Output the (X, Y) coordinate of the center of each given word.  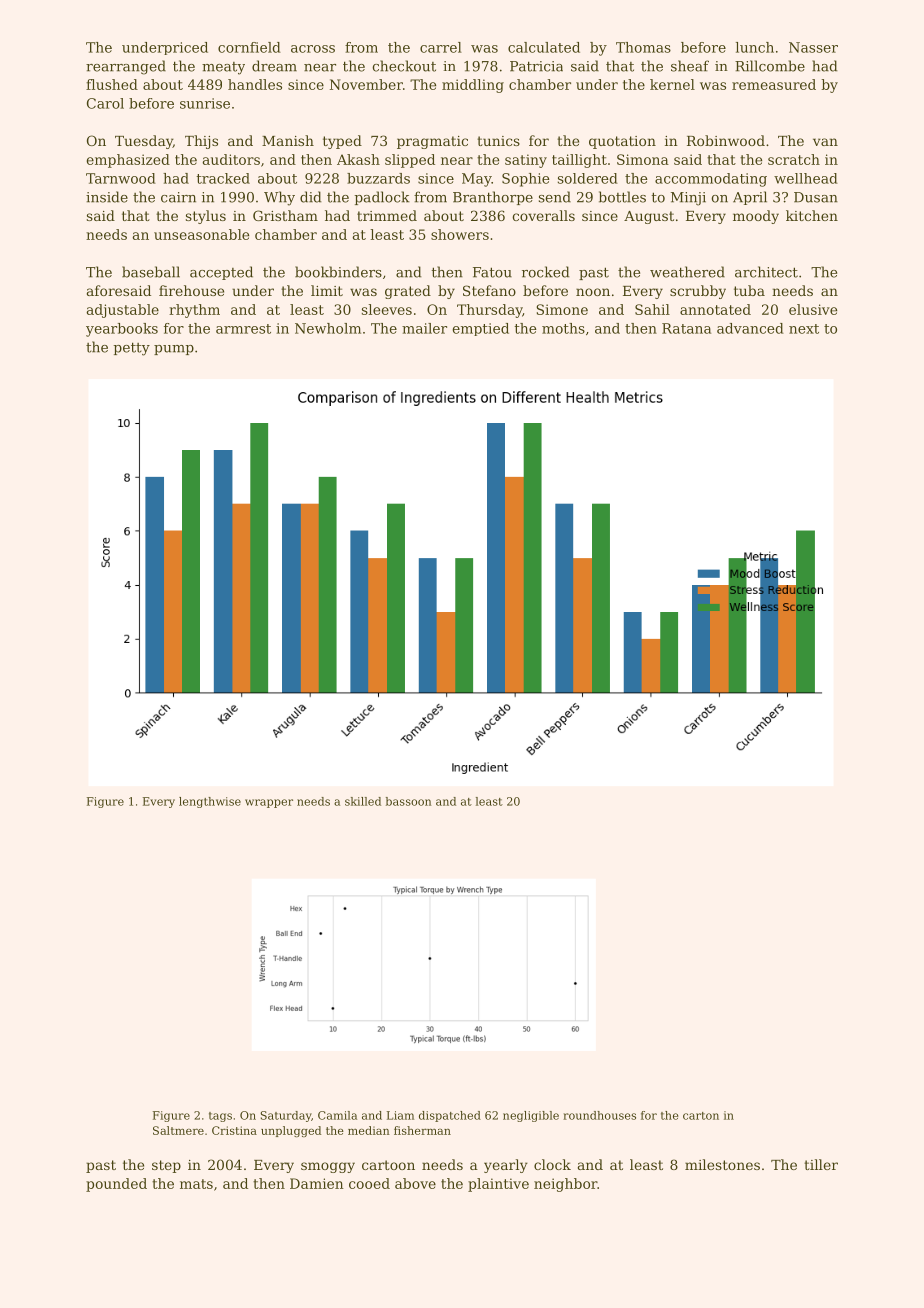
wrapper (269, 803)
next (804, 329)
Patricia (536, 66)
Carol (105, 103)
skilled (363, 801)
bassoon (408, 801)
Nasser (813, 47)
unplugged (291, 1131)
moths (563, 328)
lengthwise (210, 802)
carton (701, 1116)
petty (132, 349)
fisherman (422, 1130)
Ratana (686, 328)
